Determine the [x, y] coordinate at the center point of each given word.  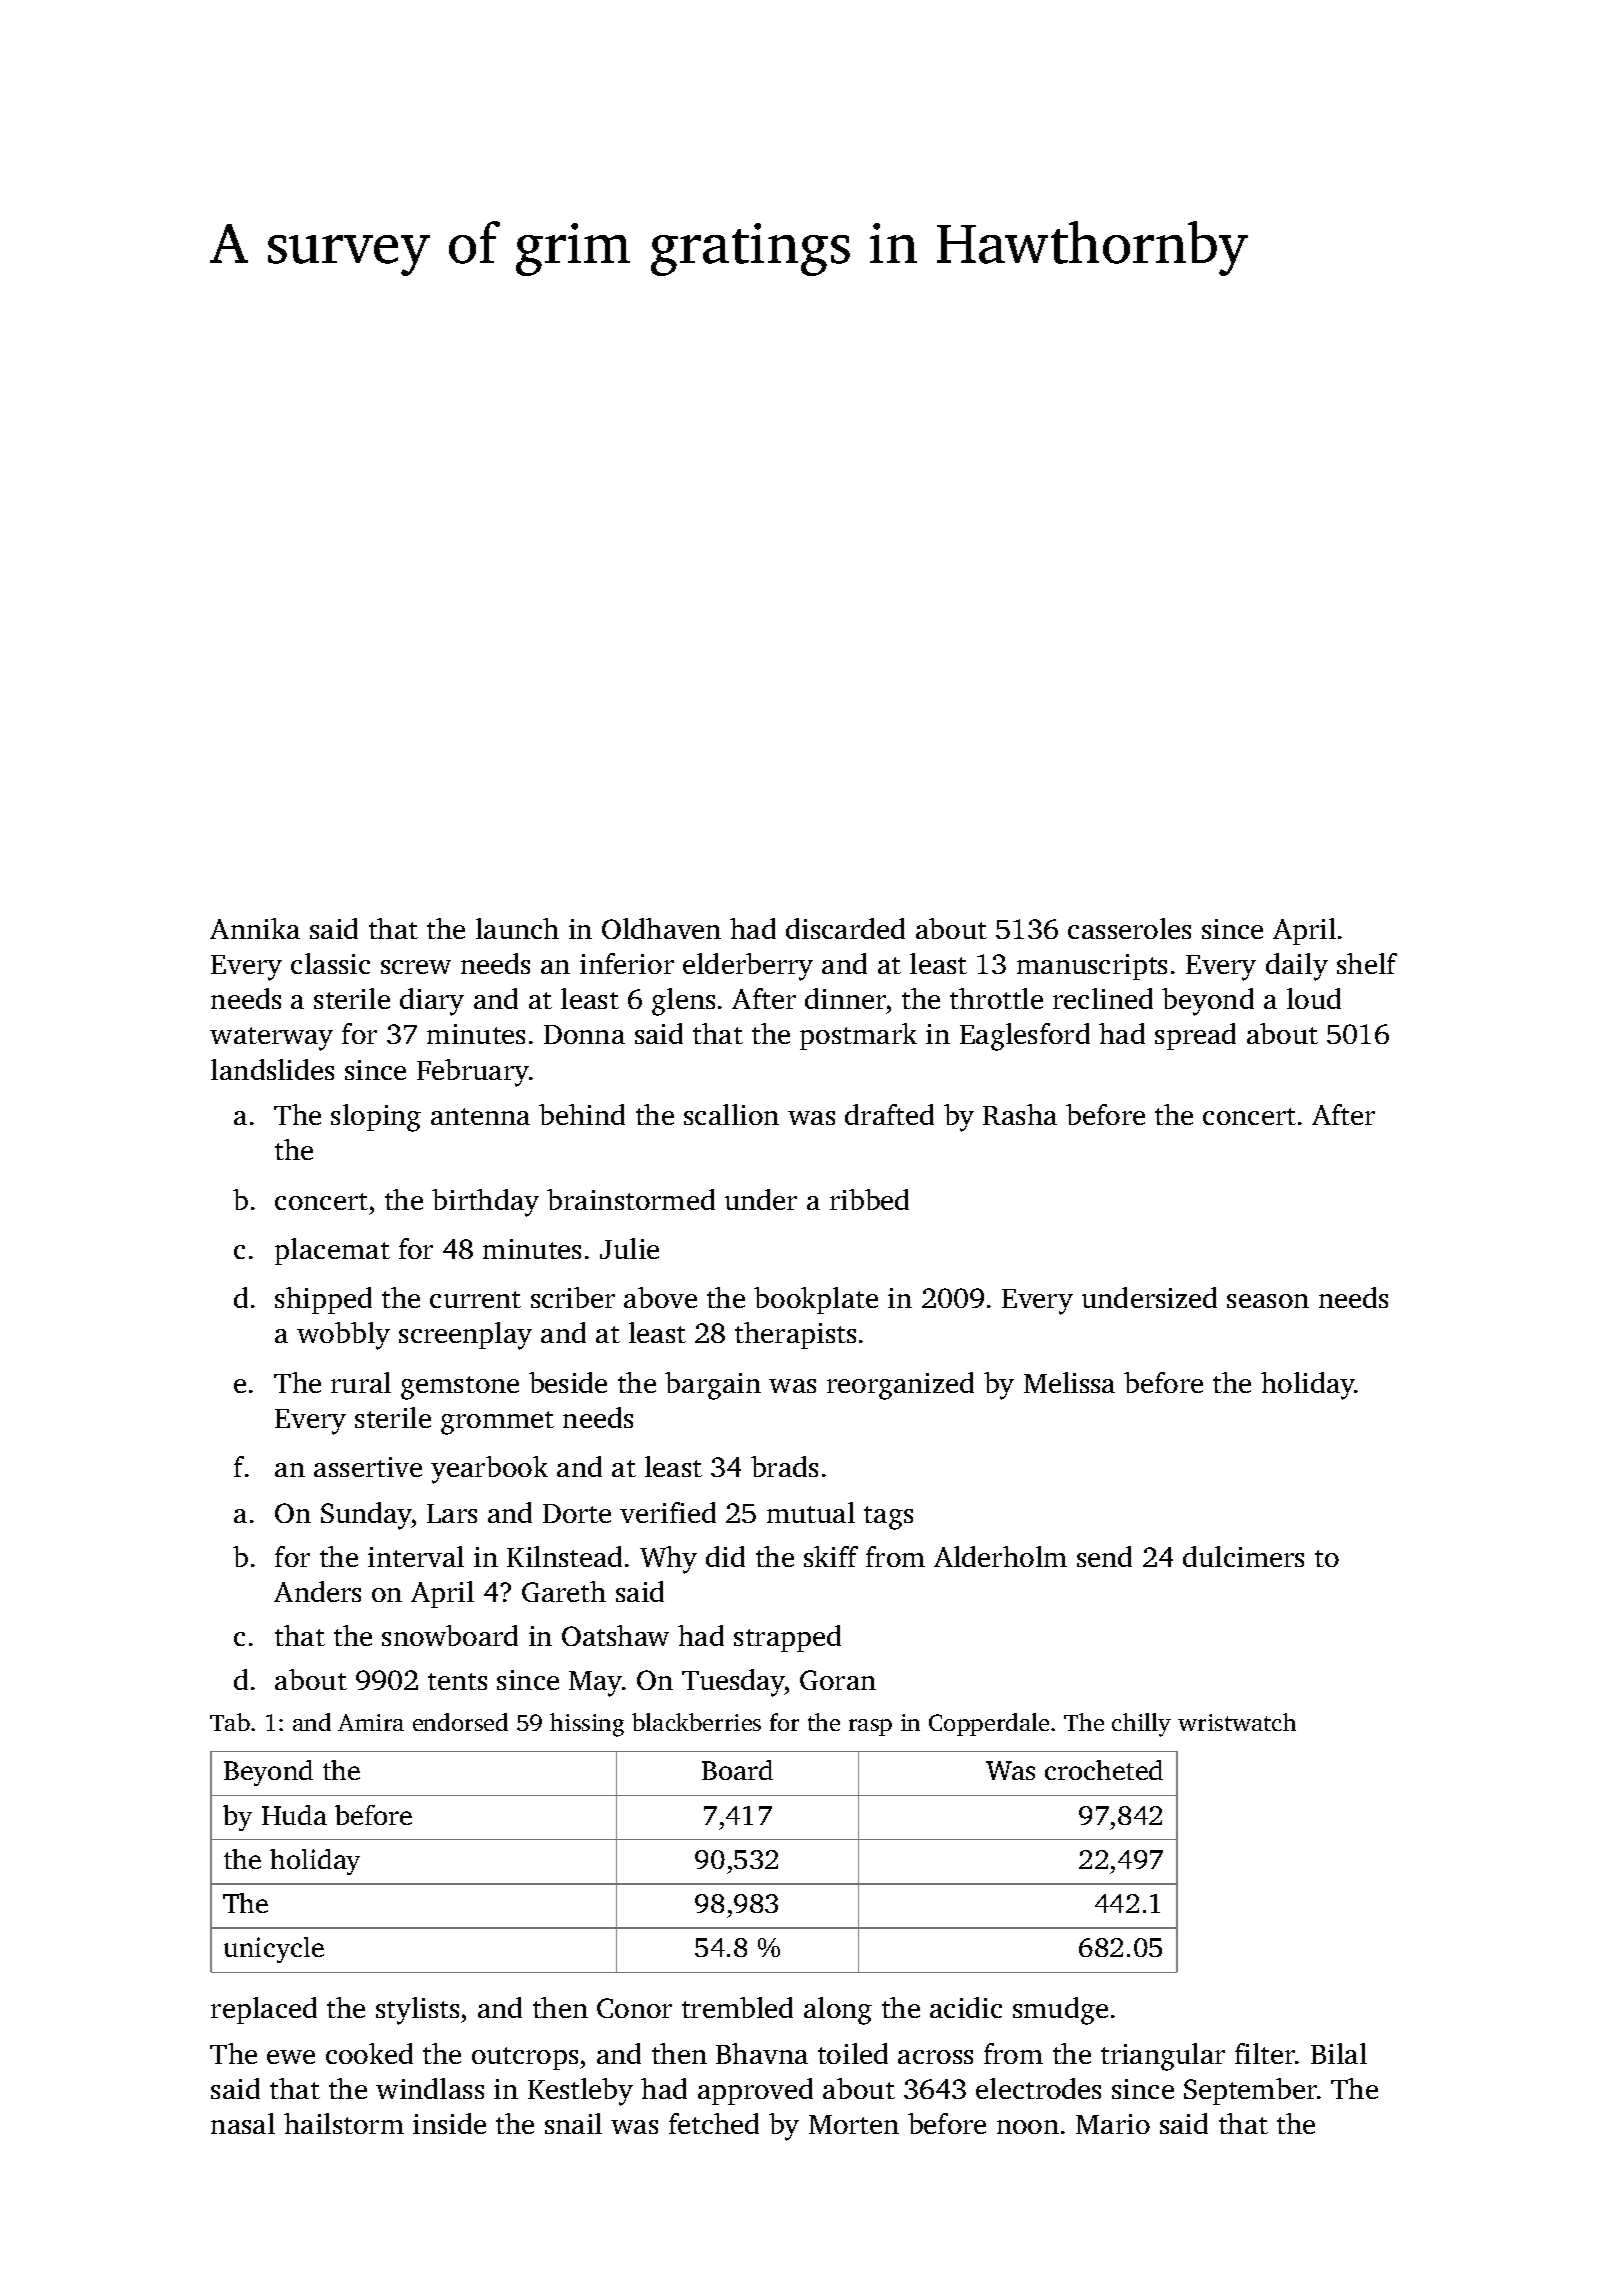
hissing [587, 1725]
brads [784, 1466]
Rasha [1020, 1114]
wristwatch [1237, 1722]
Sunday [366, 1516]
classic [330, 963]
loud [1314, 998]
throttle [996, 998]
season [1268, 1301]
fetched [714, 2123]
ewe [291, 2057]
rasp [870, 1727]
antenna [480, 1116]
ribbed [869, 1199]
